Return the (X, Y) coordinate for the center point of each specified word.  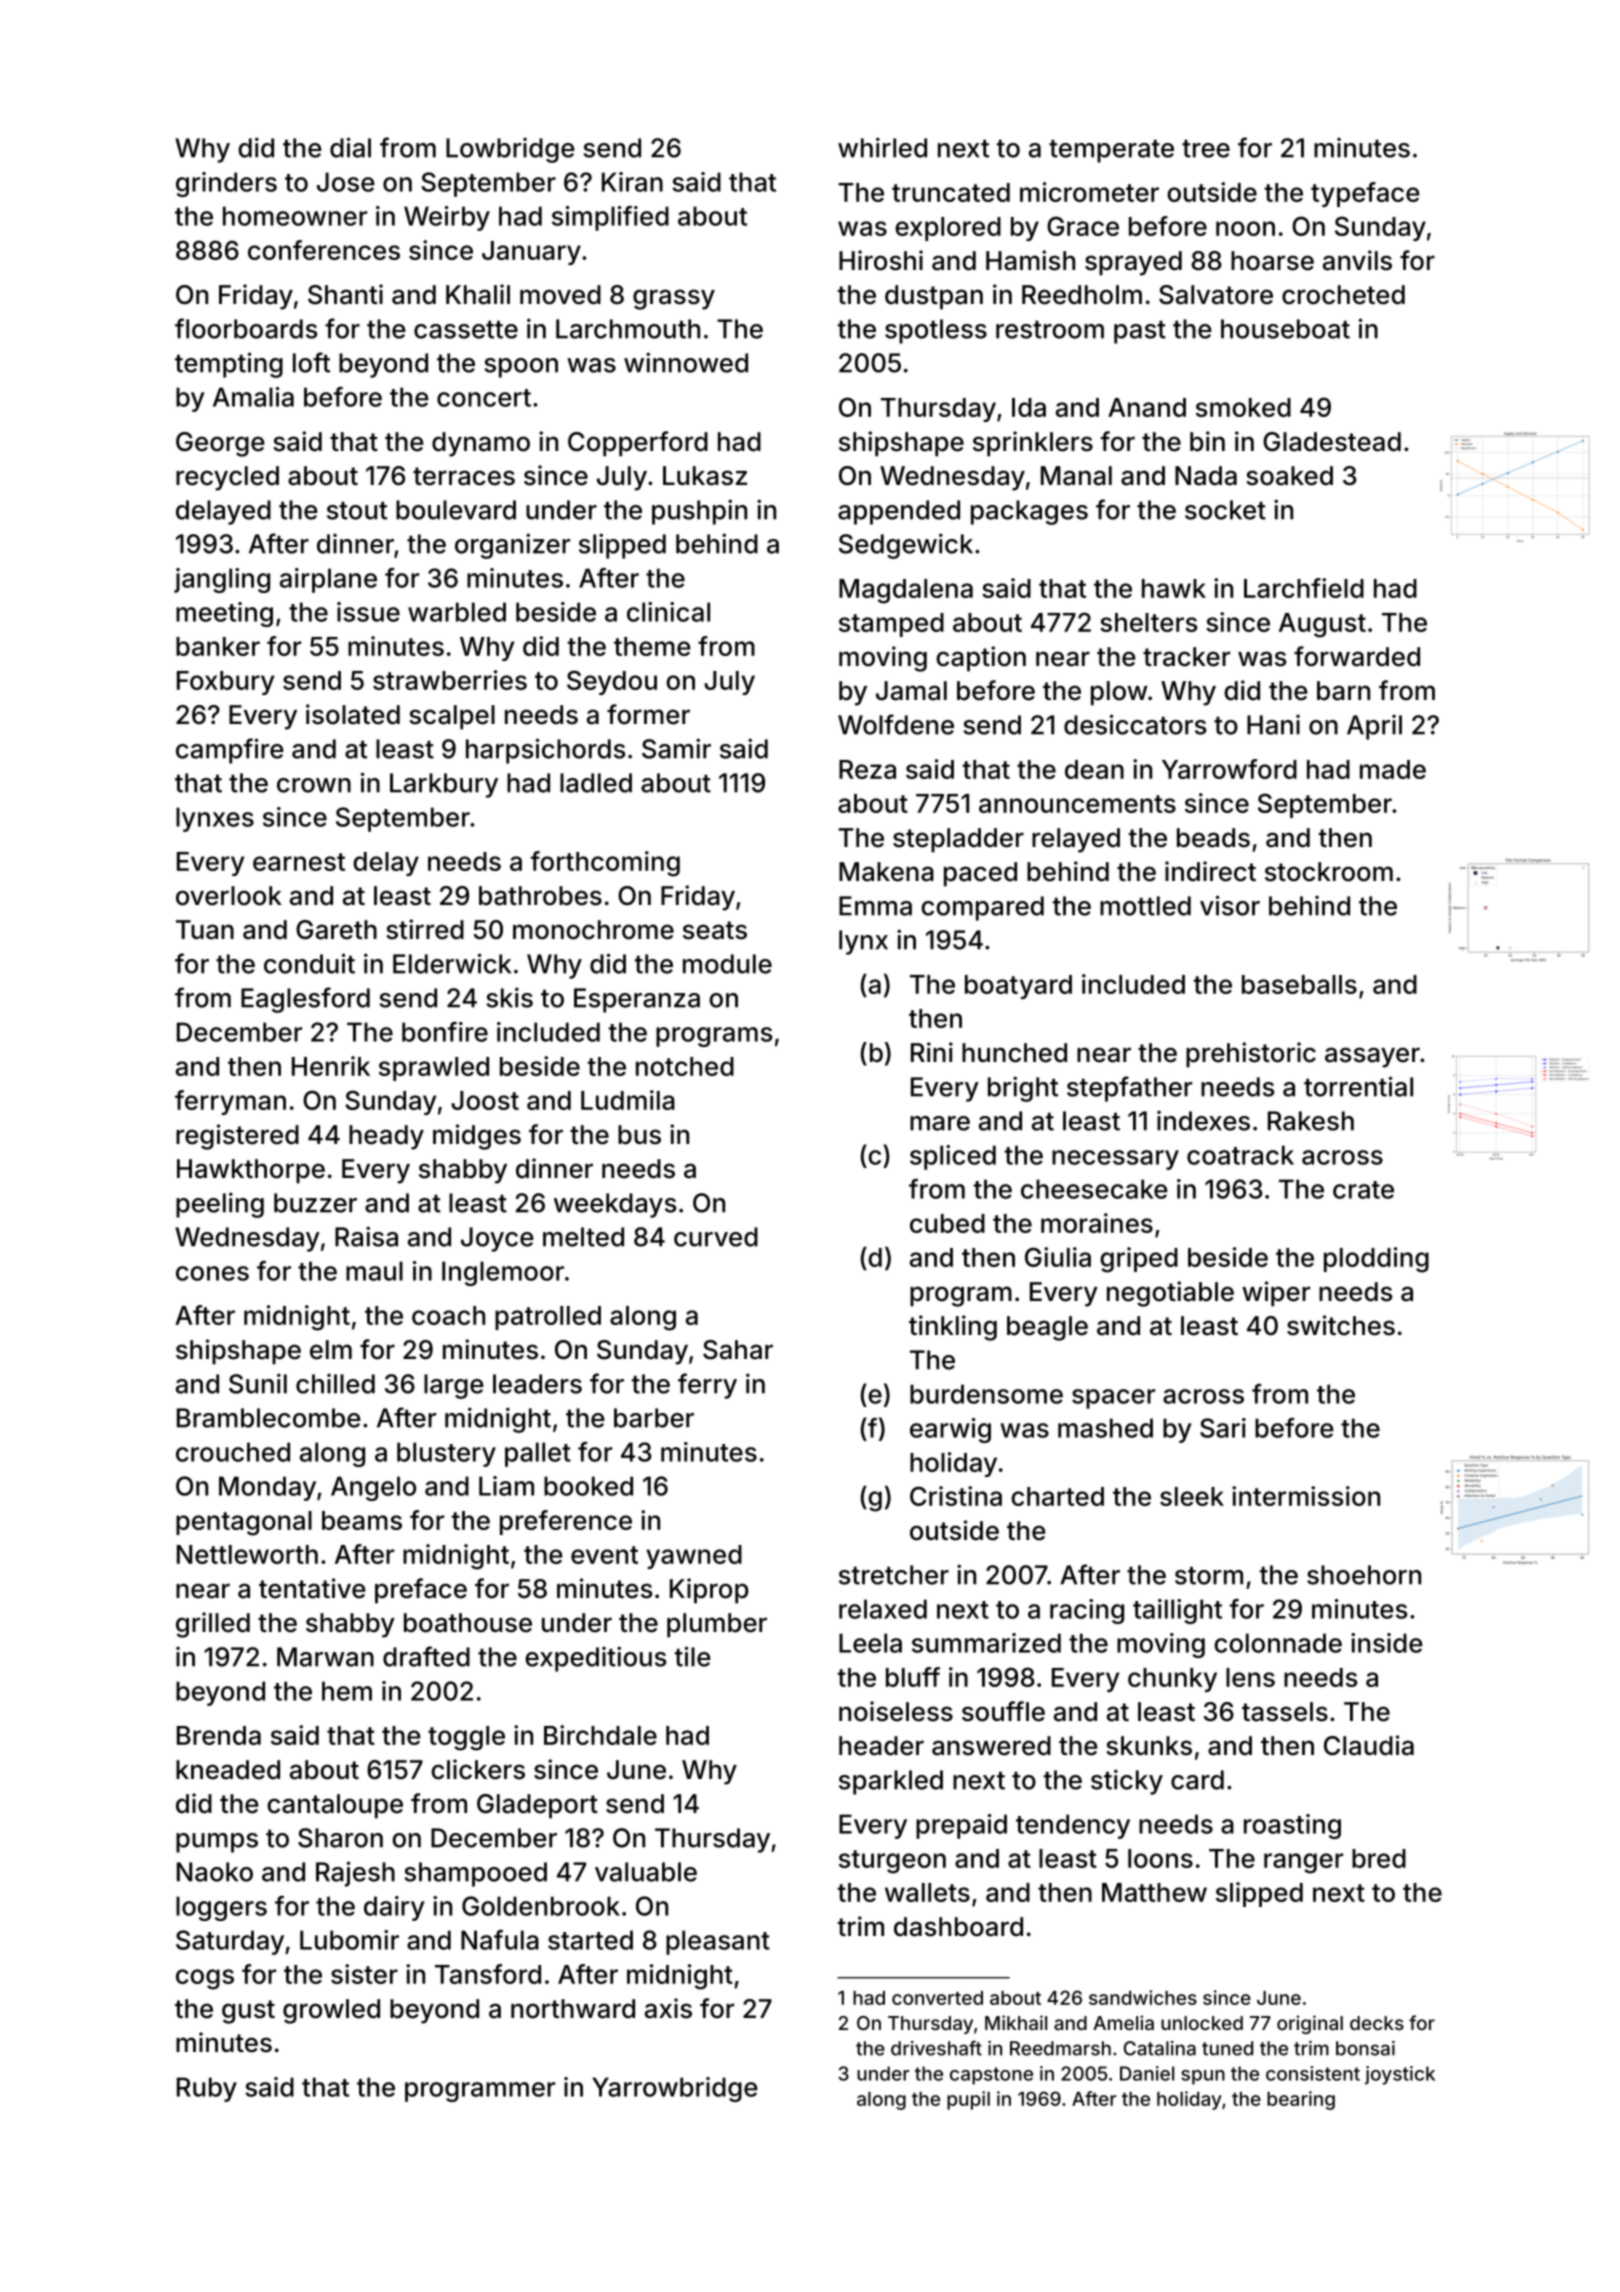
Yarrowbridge (675, 2089)
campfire (230, 751)
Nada (1206, 476)
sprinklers (1033, 444)
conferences (324, 250)
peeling (220, 1205)
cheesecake (1094, 1189)
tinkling (953, 1328)
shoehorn (1364, 1575)
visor (1230, 905)
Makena (886, 872)
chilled (335, 1384)
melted (583, 1237)
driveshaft (936, 2048)
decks (1377, 2023)
